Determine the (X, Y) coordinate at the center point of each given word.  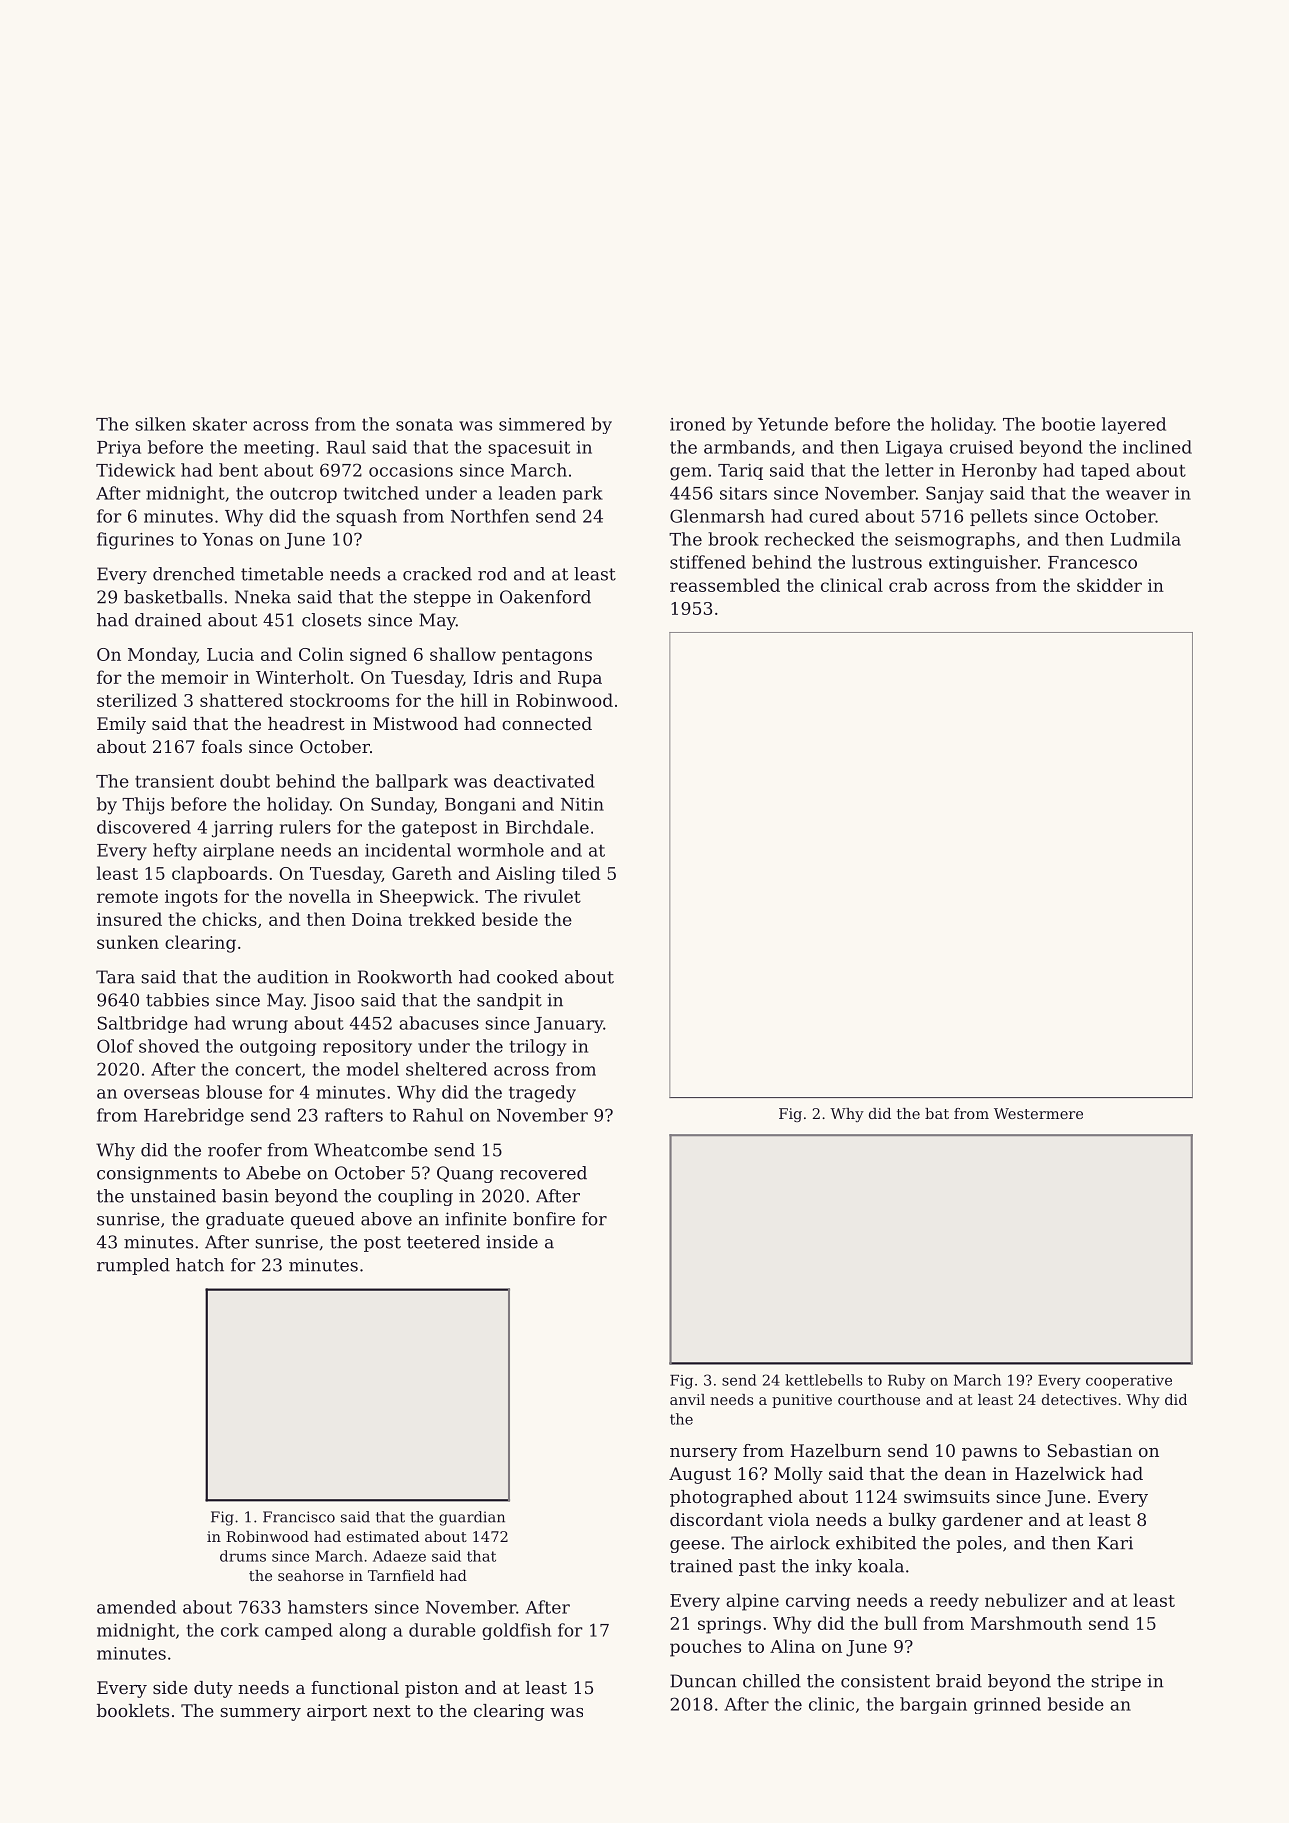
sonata (424, 425)
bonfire (544, 1219)
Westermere (1038, 1113)
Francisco (299, 1517)
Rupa (580, 679)
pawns (989, 1454)
